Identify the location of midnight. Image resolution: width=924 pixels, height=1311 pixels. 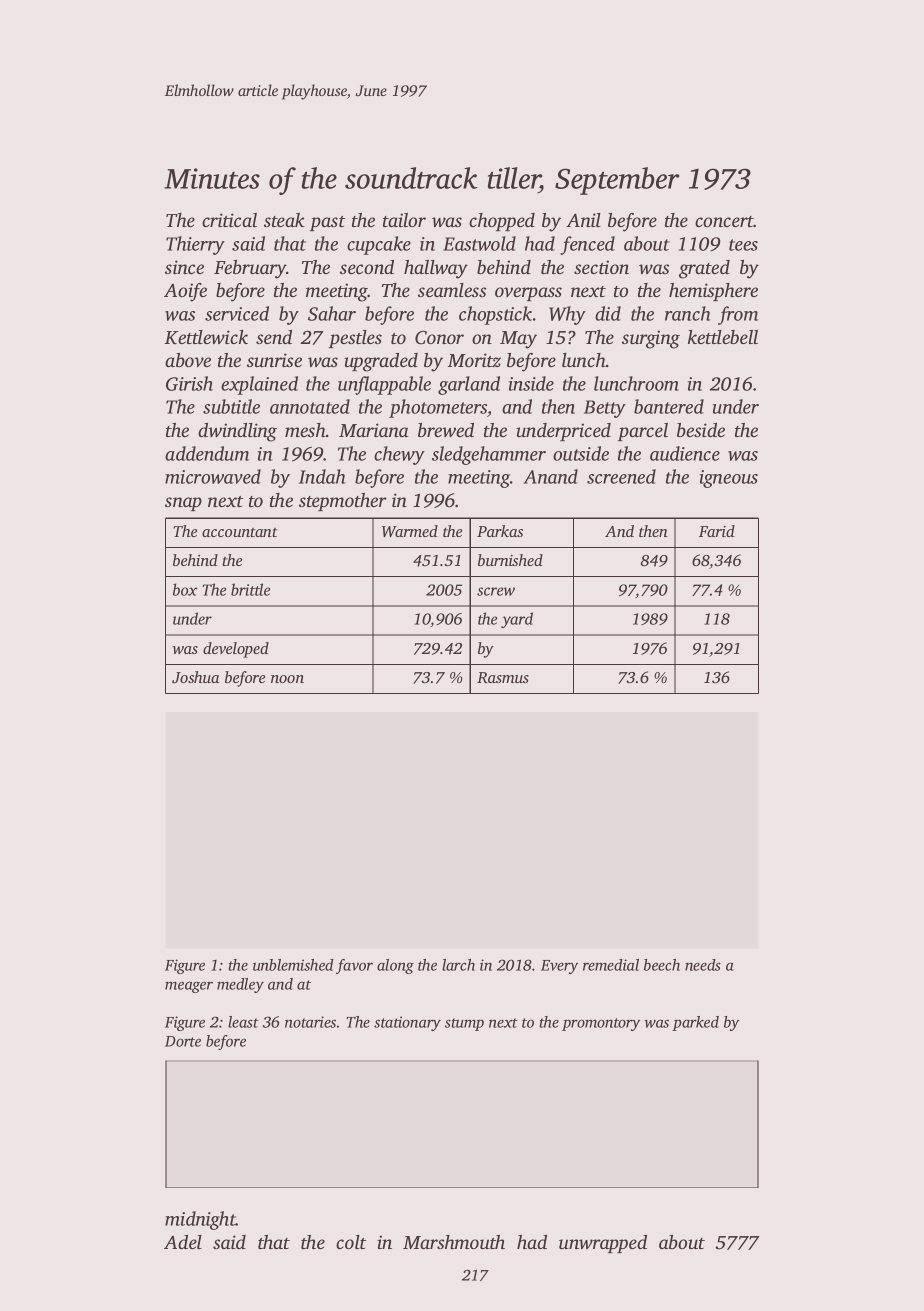
(200, 1220).
